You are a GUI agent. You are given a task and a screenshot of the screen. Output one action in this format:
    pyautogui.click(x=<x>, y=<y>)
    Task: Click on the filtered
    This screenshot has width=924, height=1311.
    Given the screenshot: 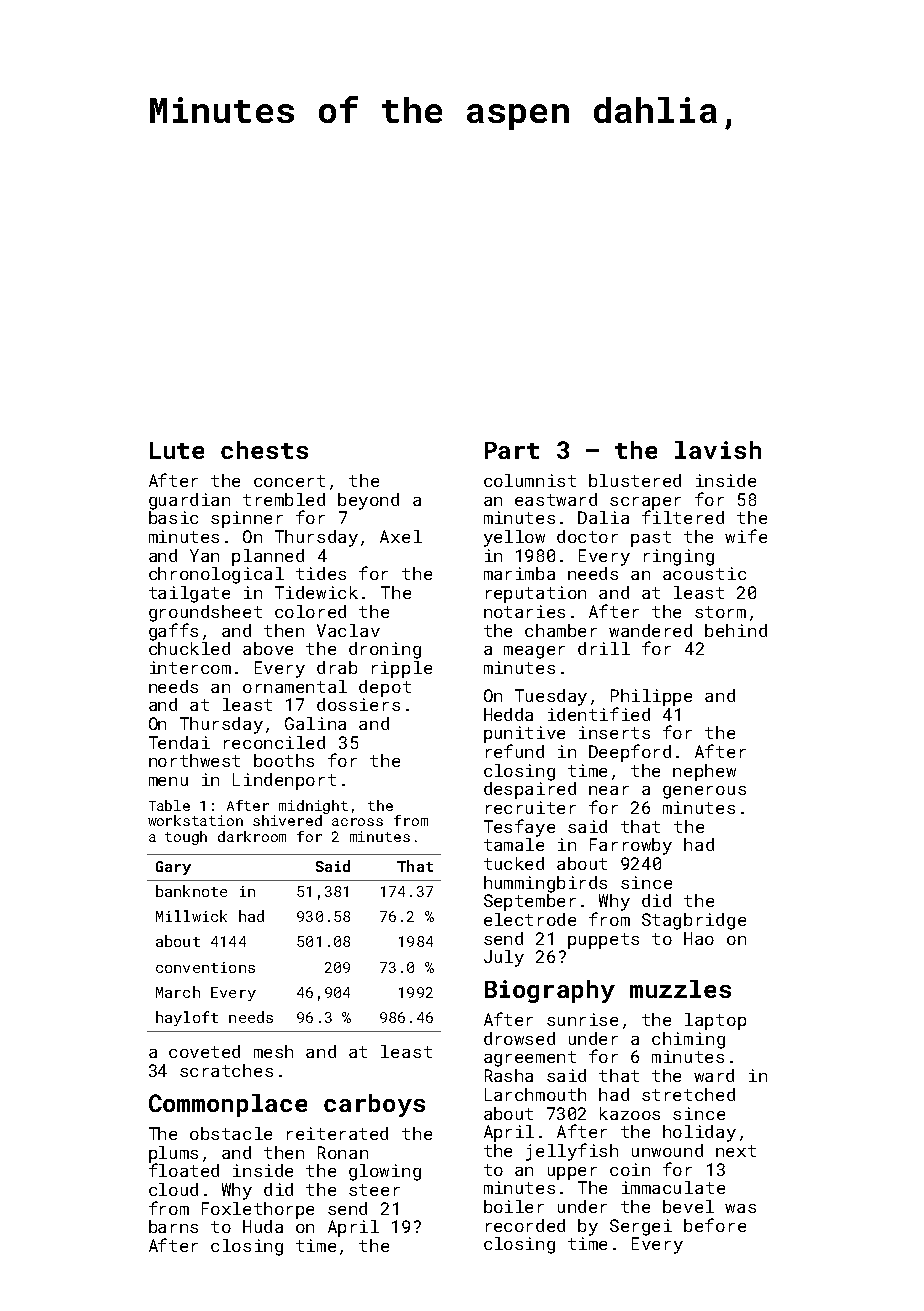 What is the action you would take?
    pyautogui.click(x=683, y=517)
